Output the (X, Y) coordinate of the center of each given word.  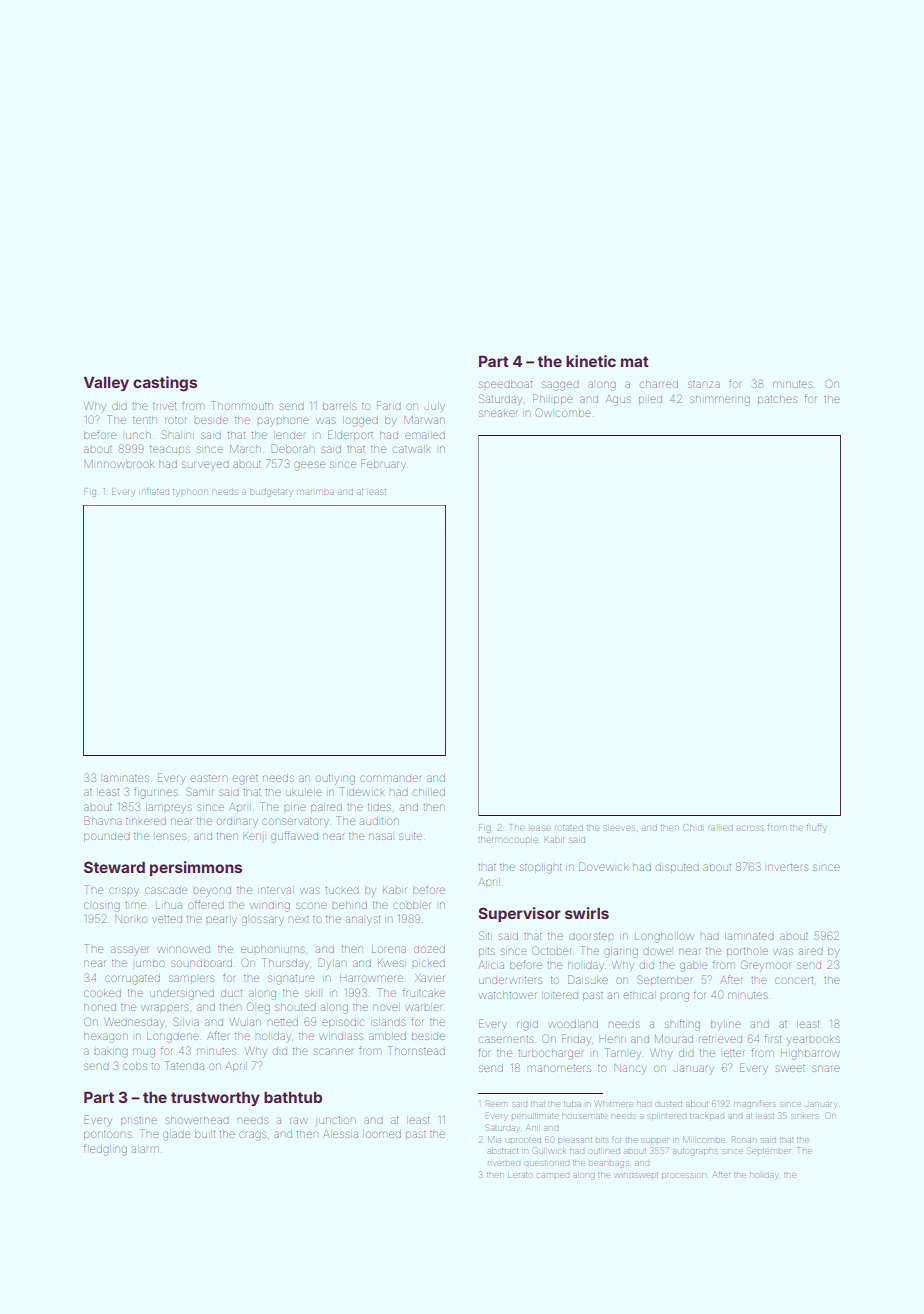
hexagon (106, 1037)
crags (252, 1136)
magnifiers (755, 1104)
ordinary (237, 823)
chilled (429, 792)
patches (777, 399)
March (245, 449)
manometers (559, 1068)
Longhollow (664, 937)
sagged (560, 386)
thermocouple (507, 840)
